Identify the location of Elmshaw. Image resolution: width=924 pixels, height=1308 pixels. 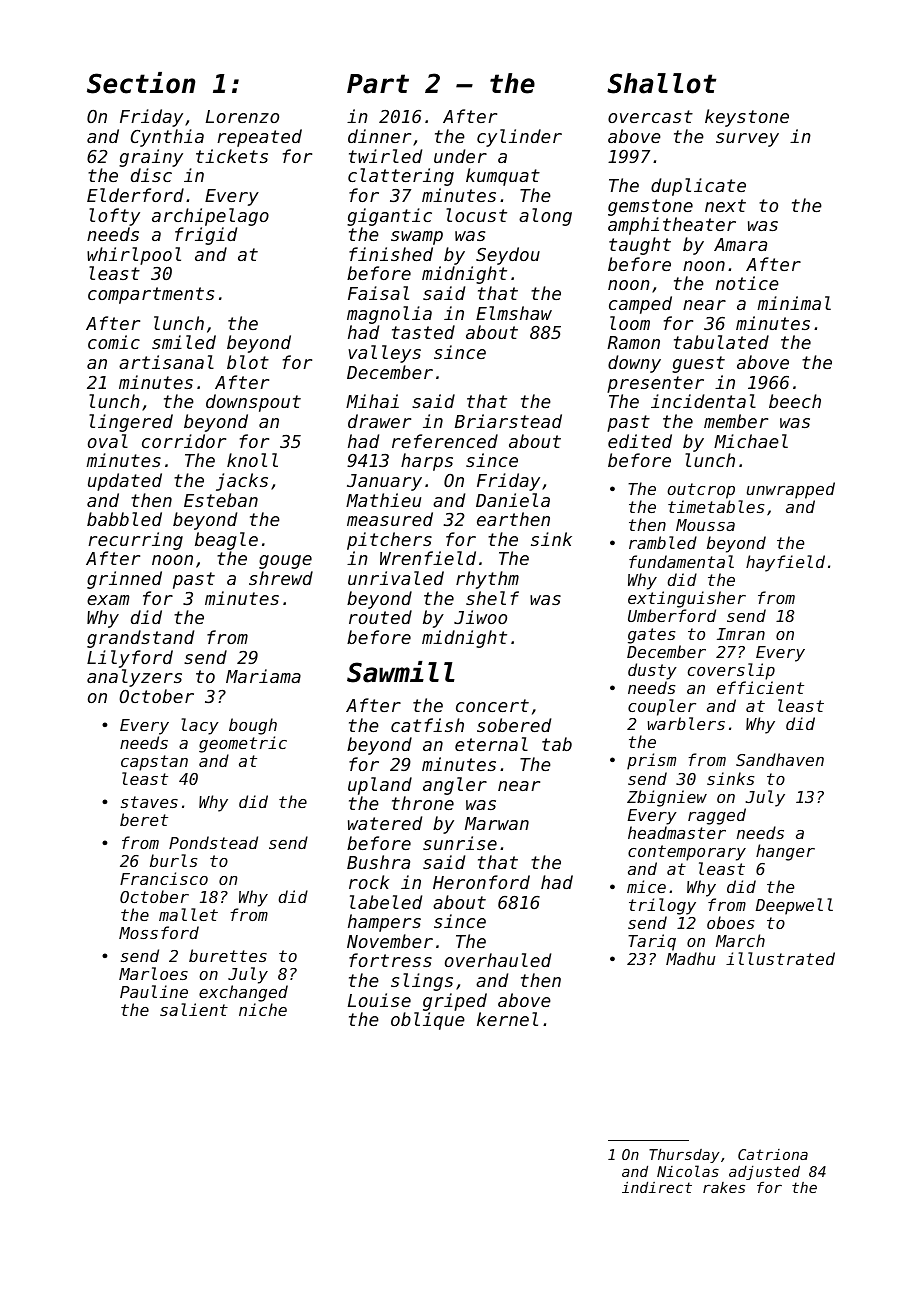
(514, 313).
